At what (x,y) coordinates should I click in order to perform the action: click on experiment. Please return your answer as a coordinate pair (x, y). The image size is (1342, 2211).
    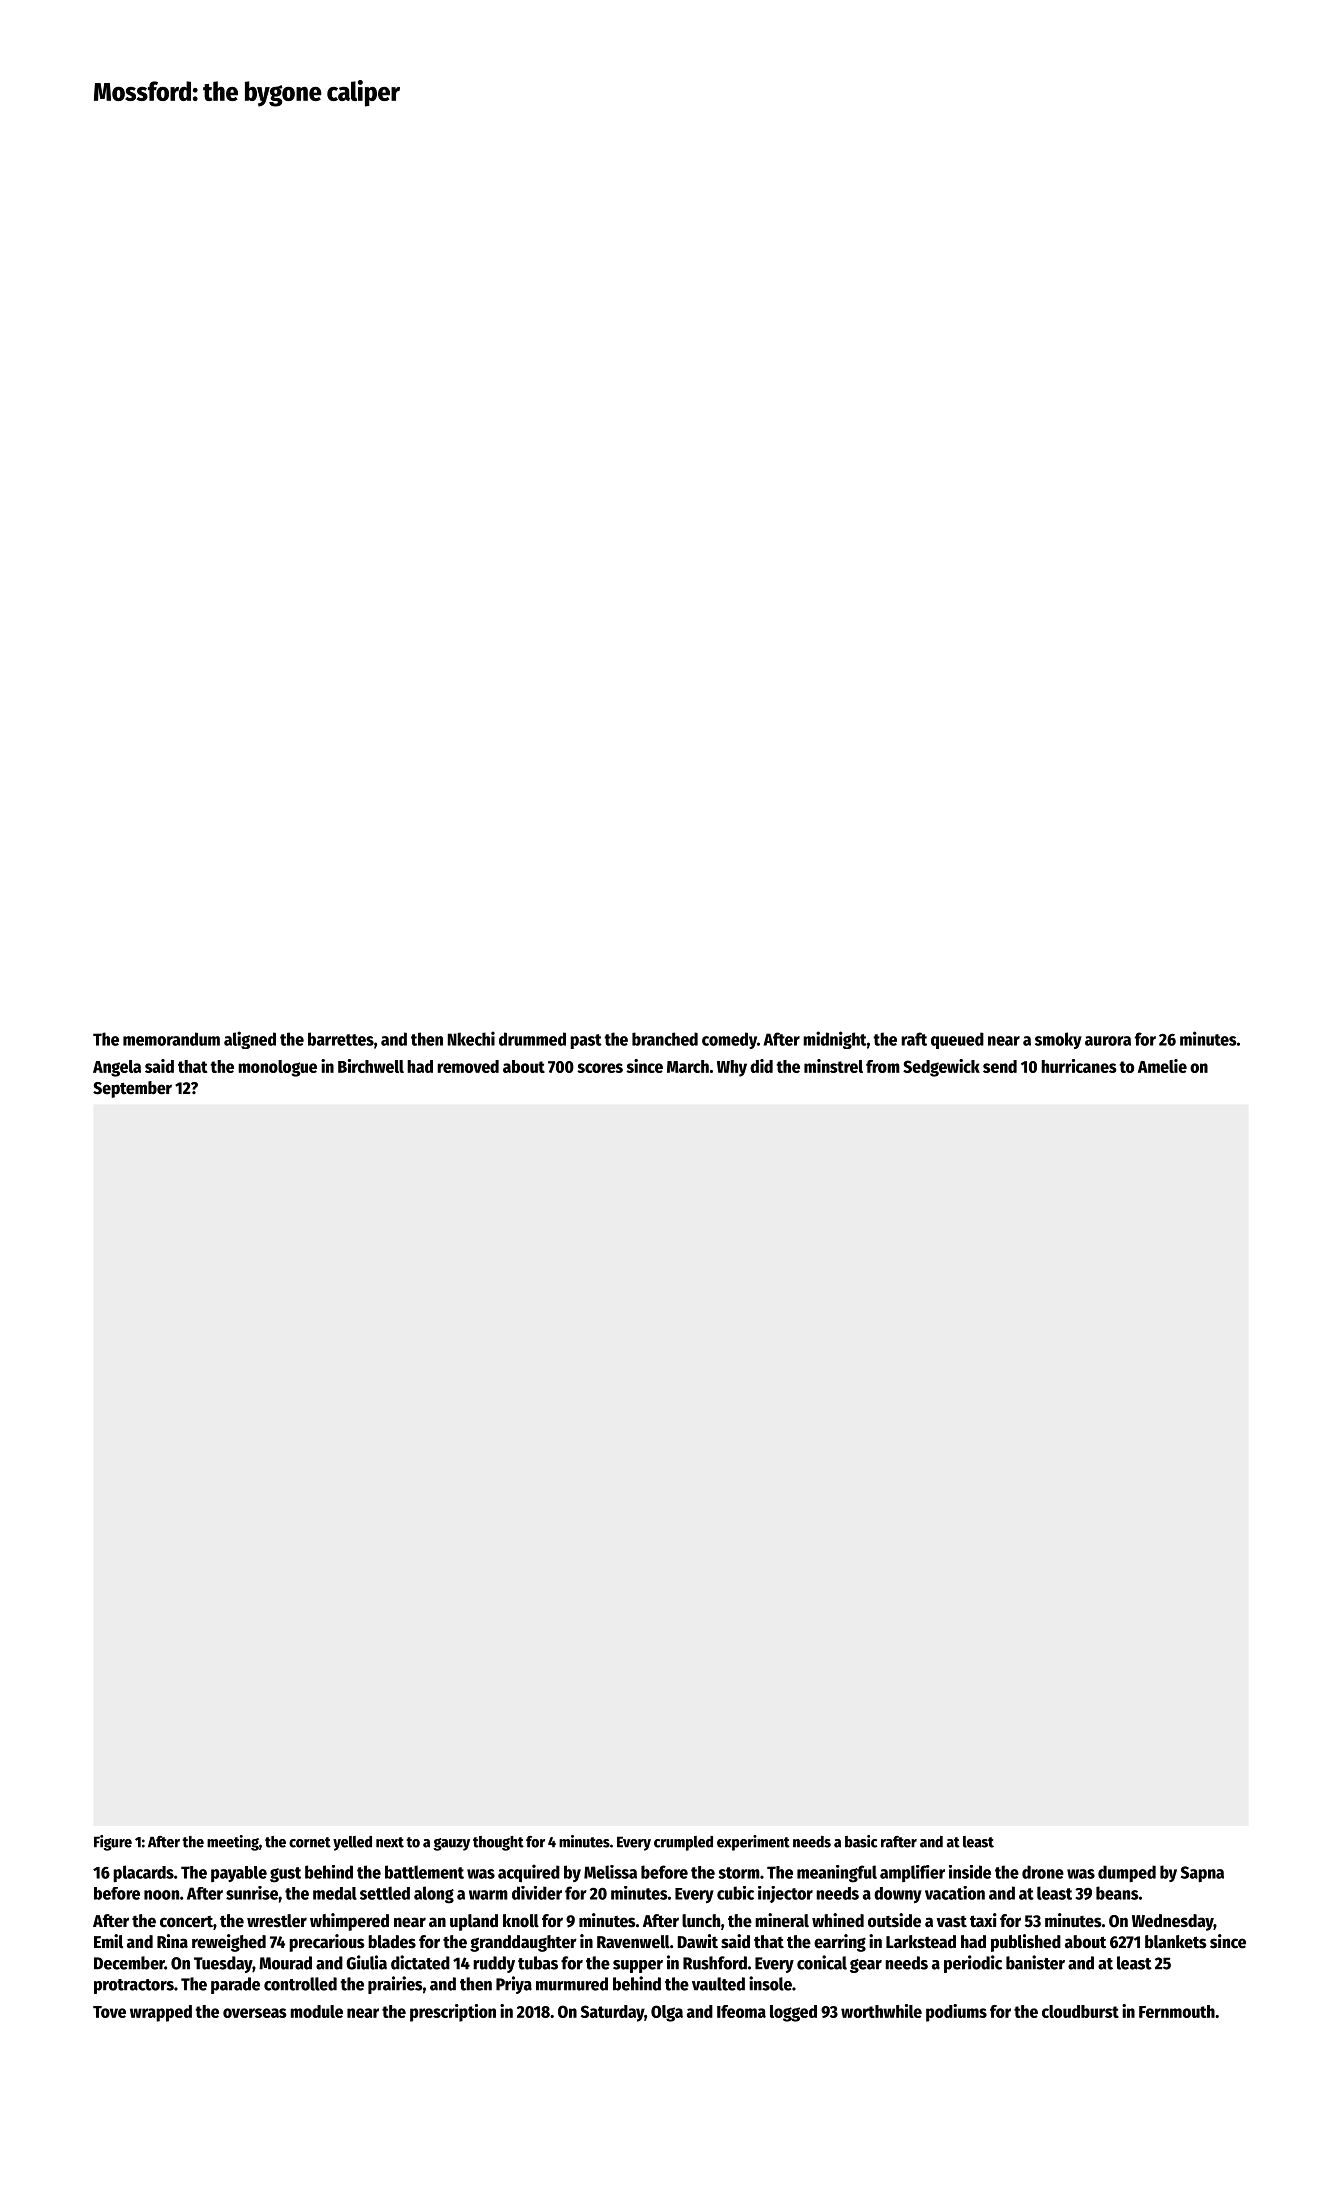
    Looking at the image, I should click on (753, 1843).
